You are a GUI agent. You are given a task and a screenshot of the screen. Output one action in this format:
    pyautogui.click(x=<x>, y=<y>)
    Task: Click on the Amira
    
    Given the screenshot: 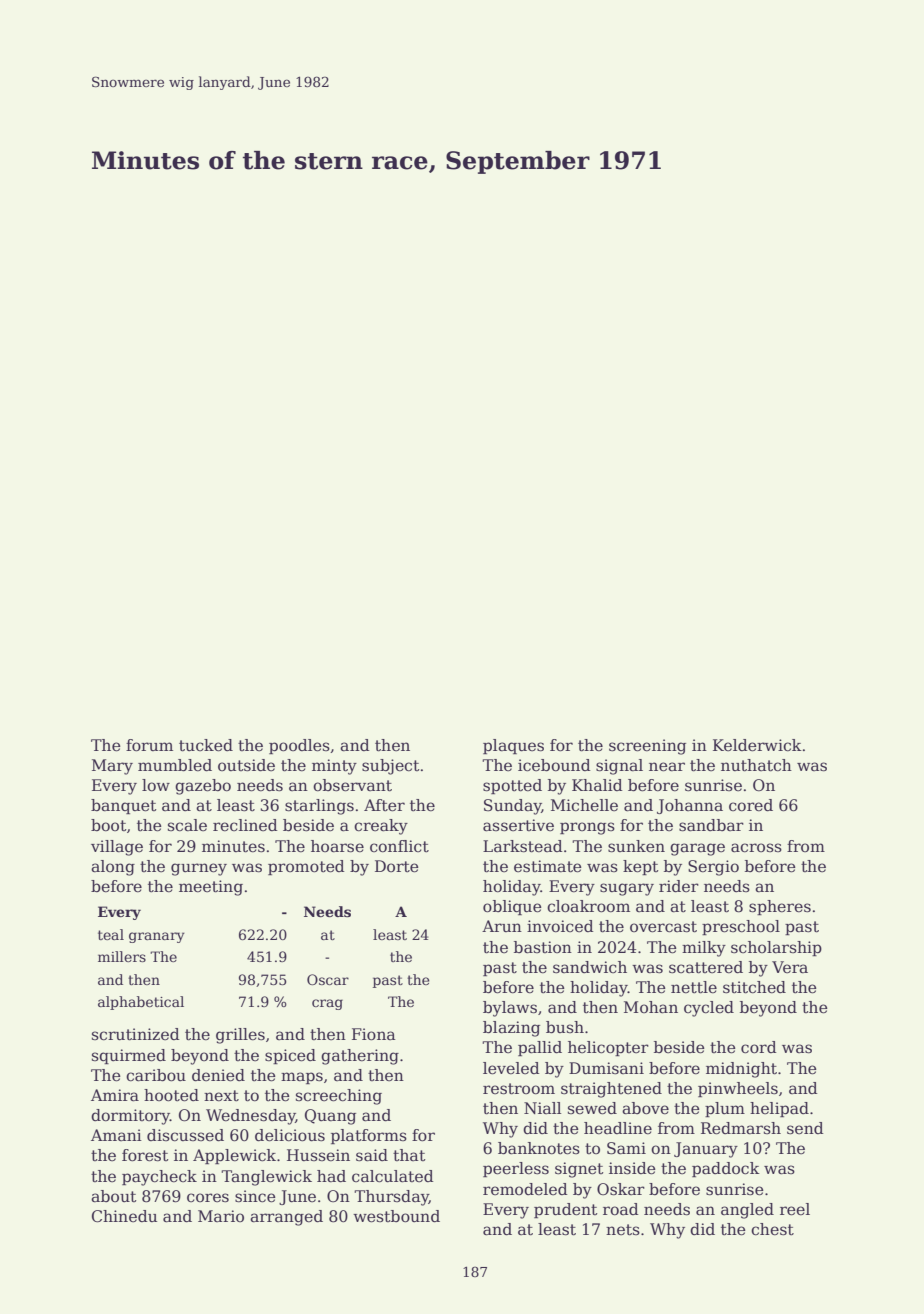 What is the action you would take?
    pyautogui.click(x=115, y=1095)
